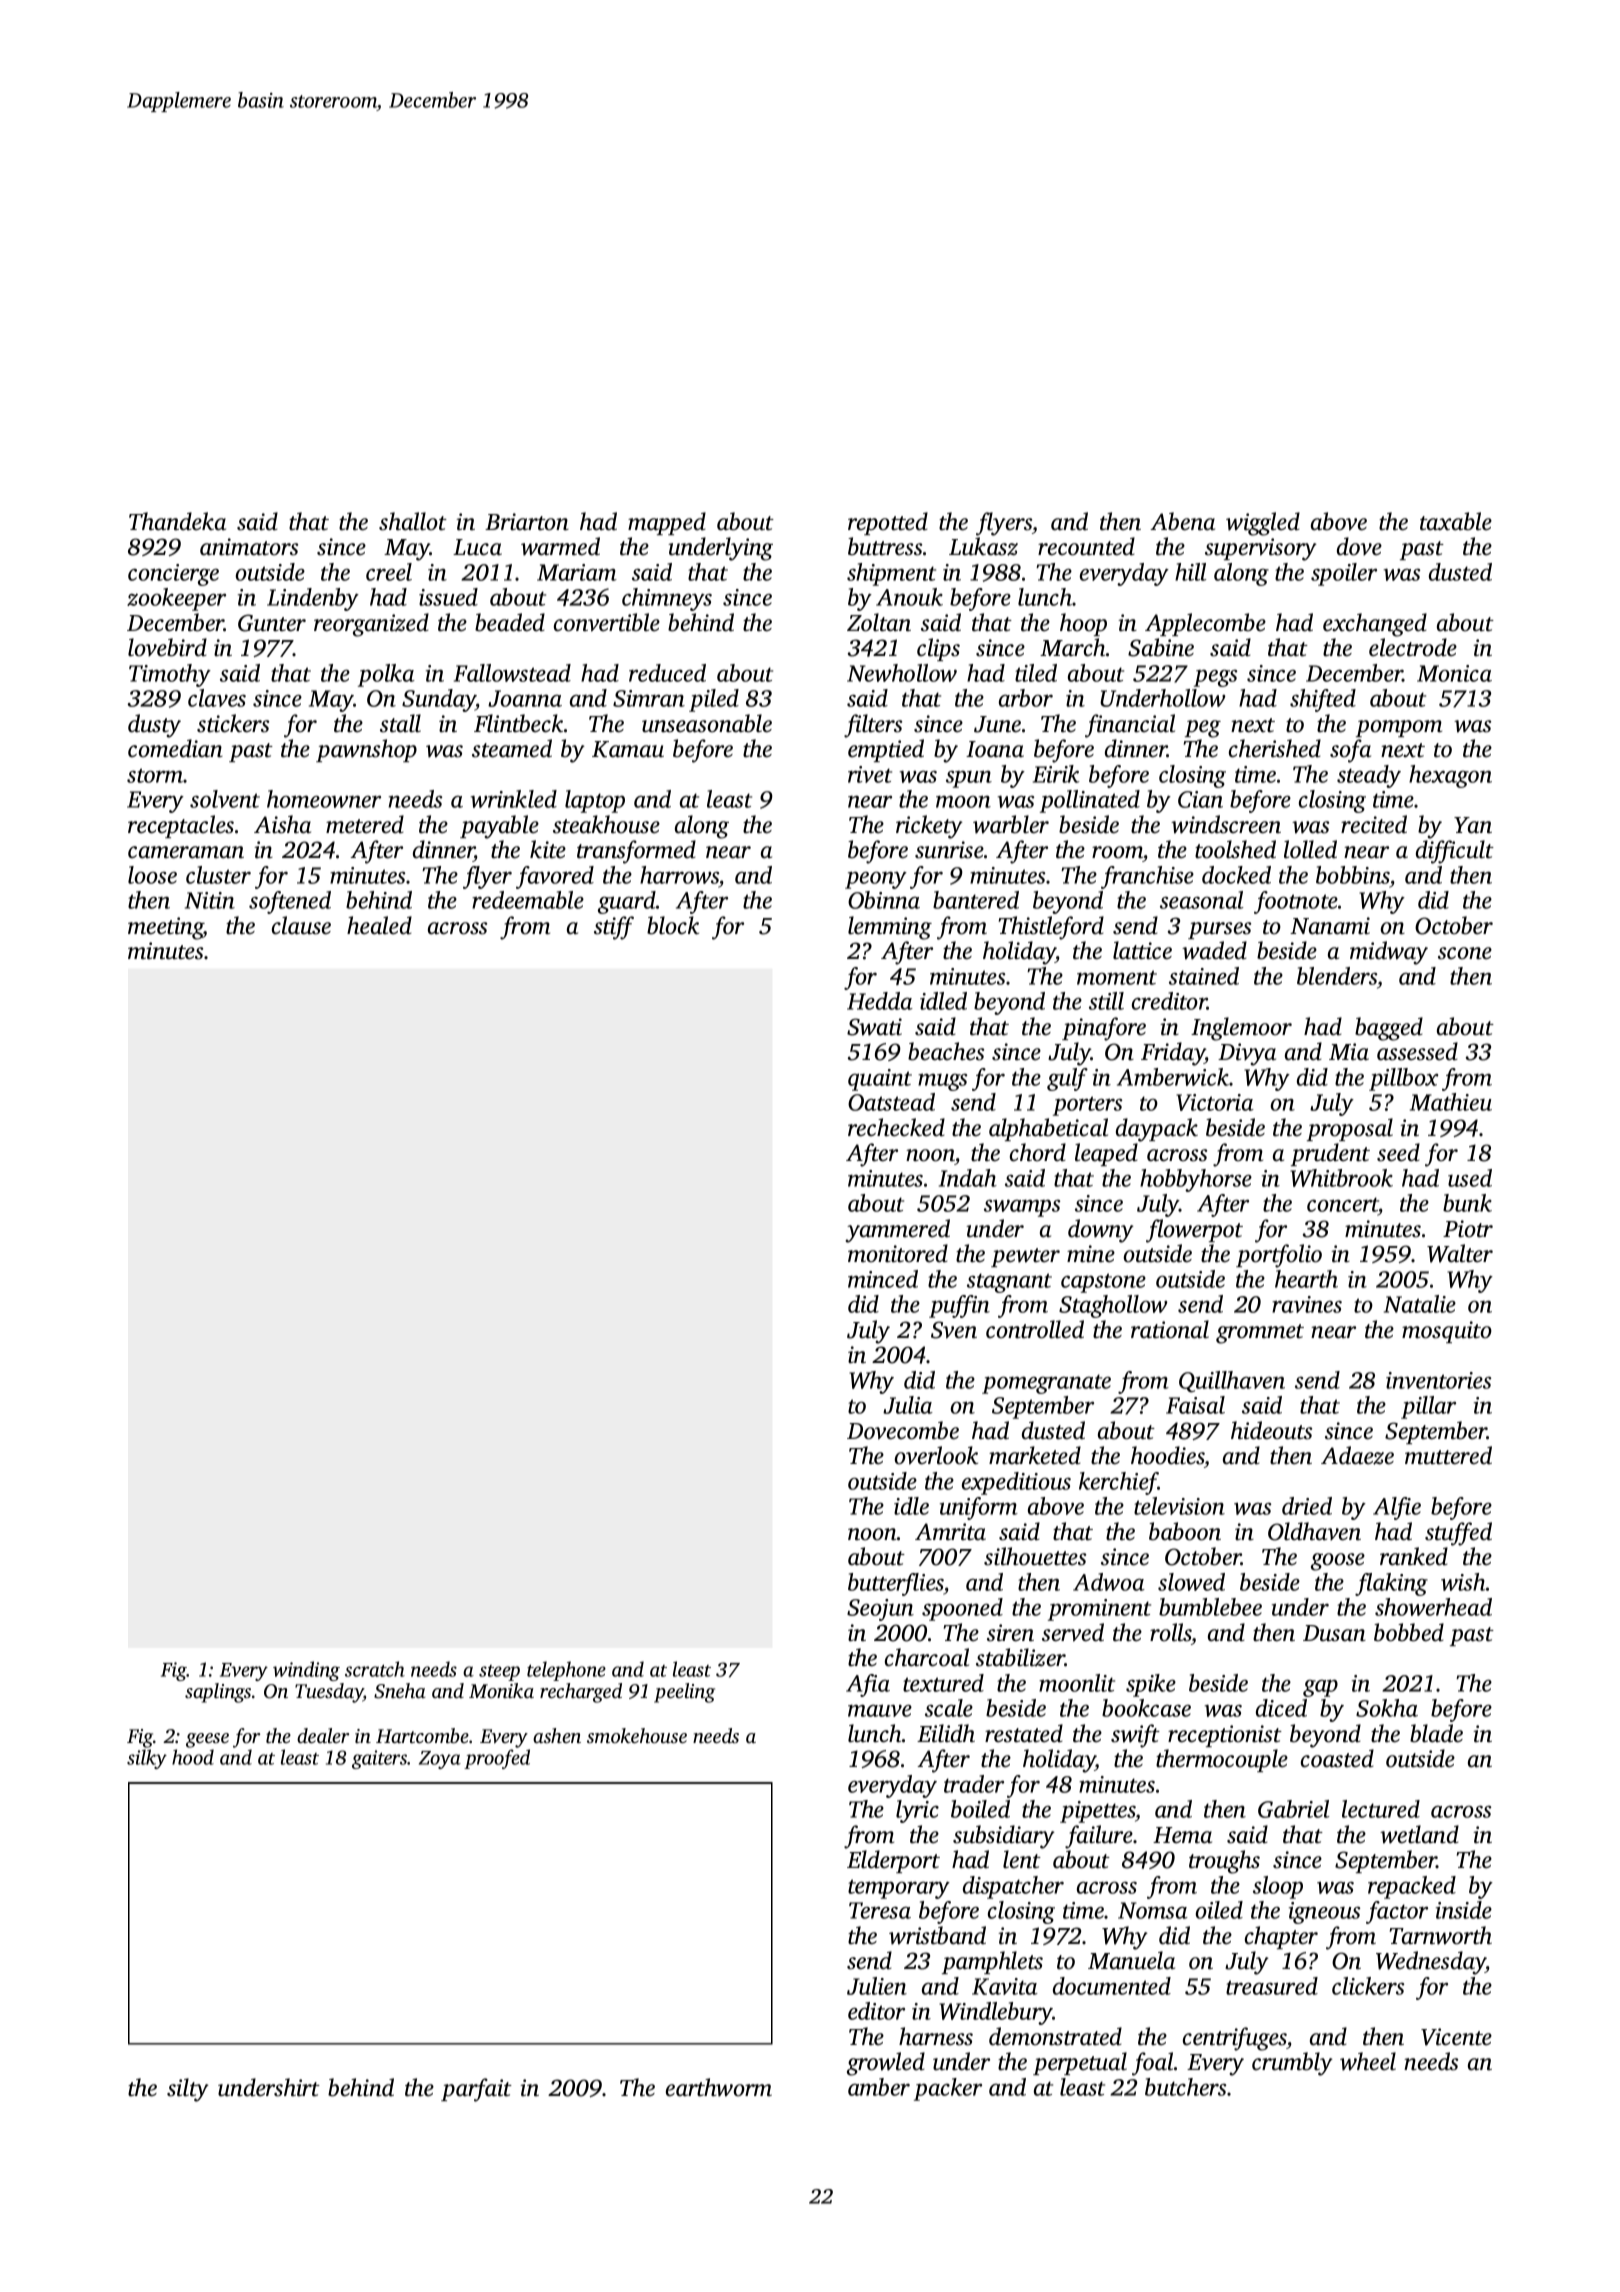  What do you see at coordinates (684, 1693) in the image?
I see `peeling` at bounding box center [684, 1693].
